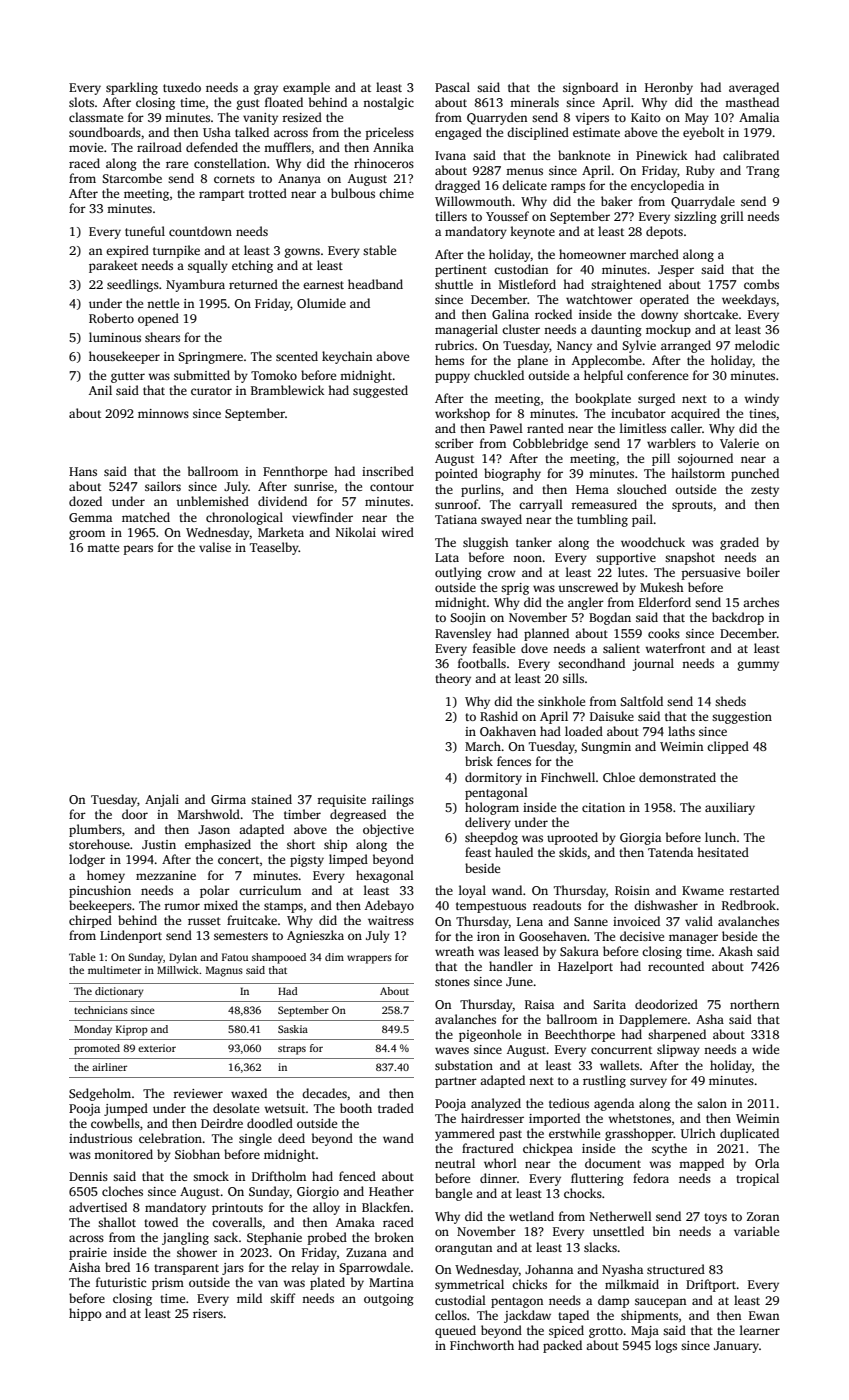  What do you see at coordinates (664, 300) in the screenshot?
I see `operated` at bounding box center [664, 300].
